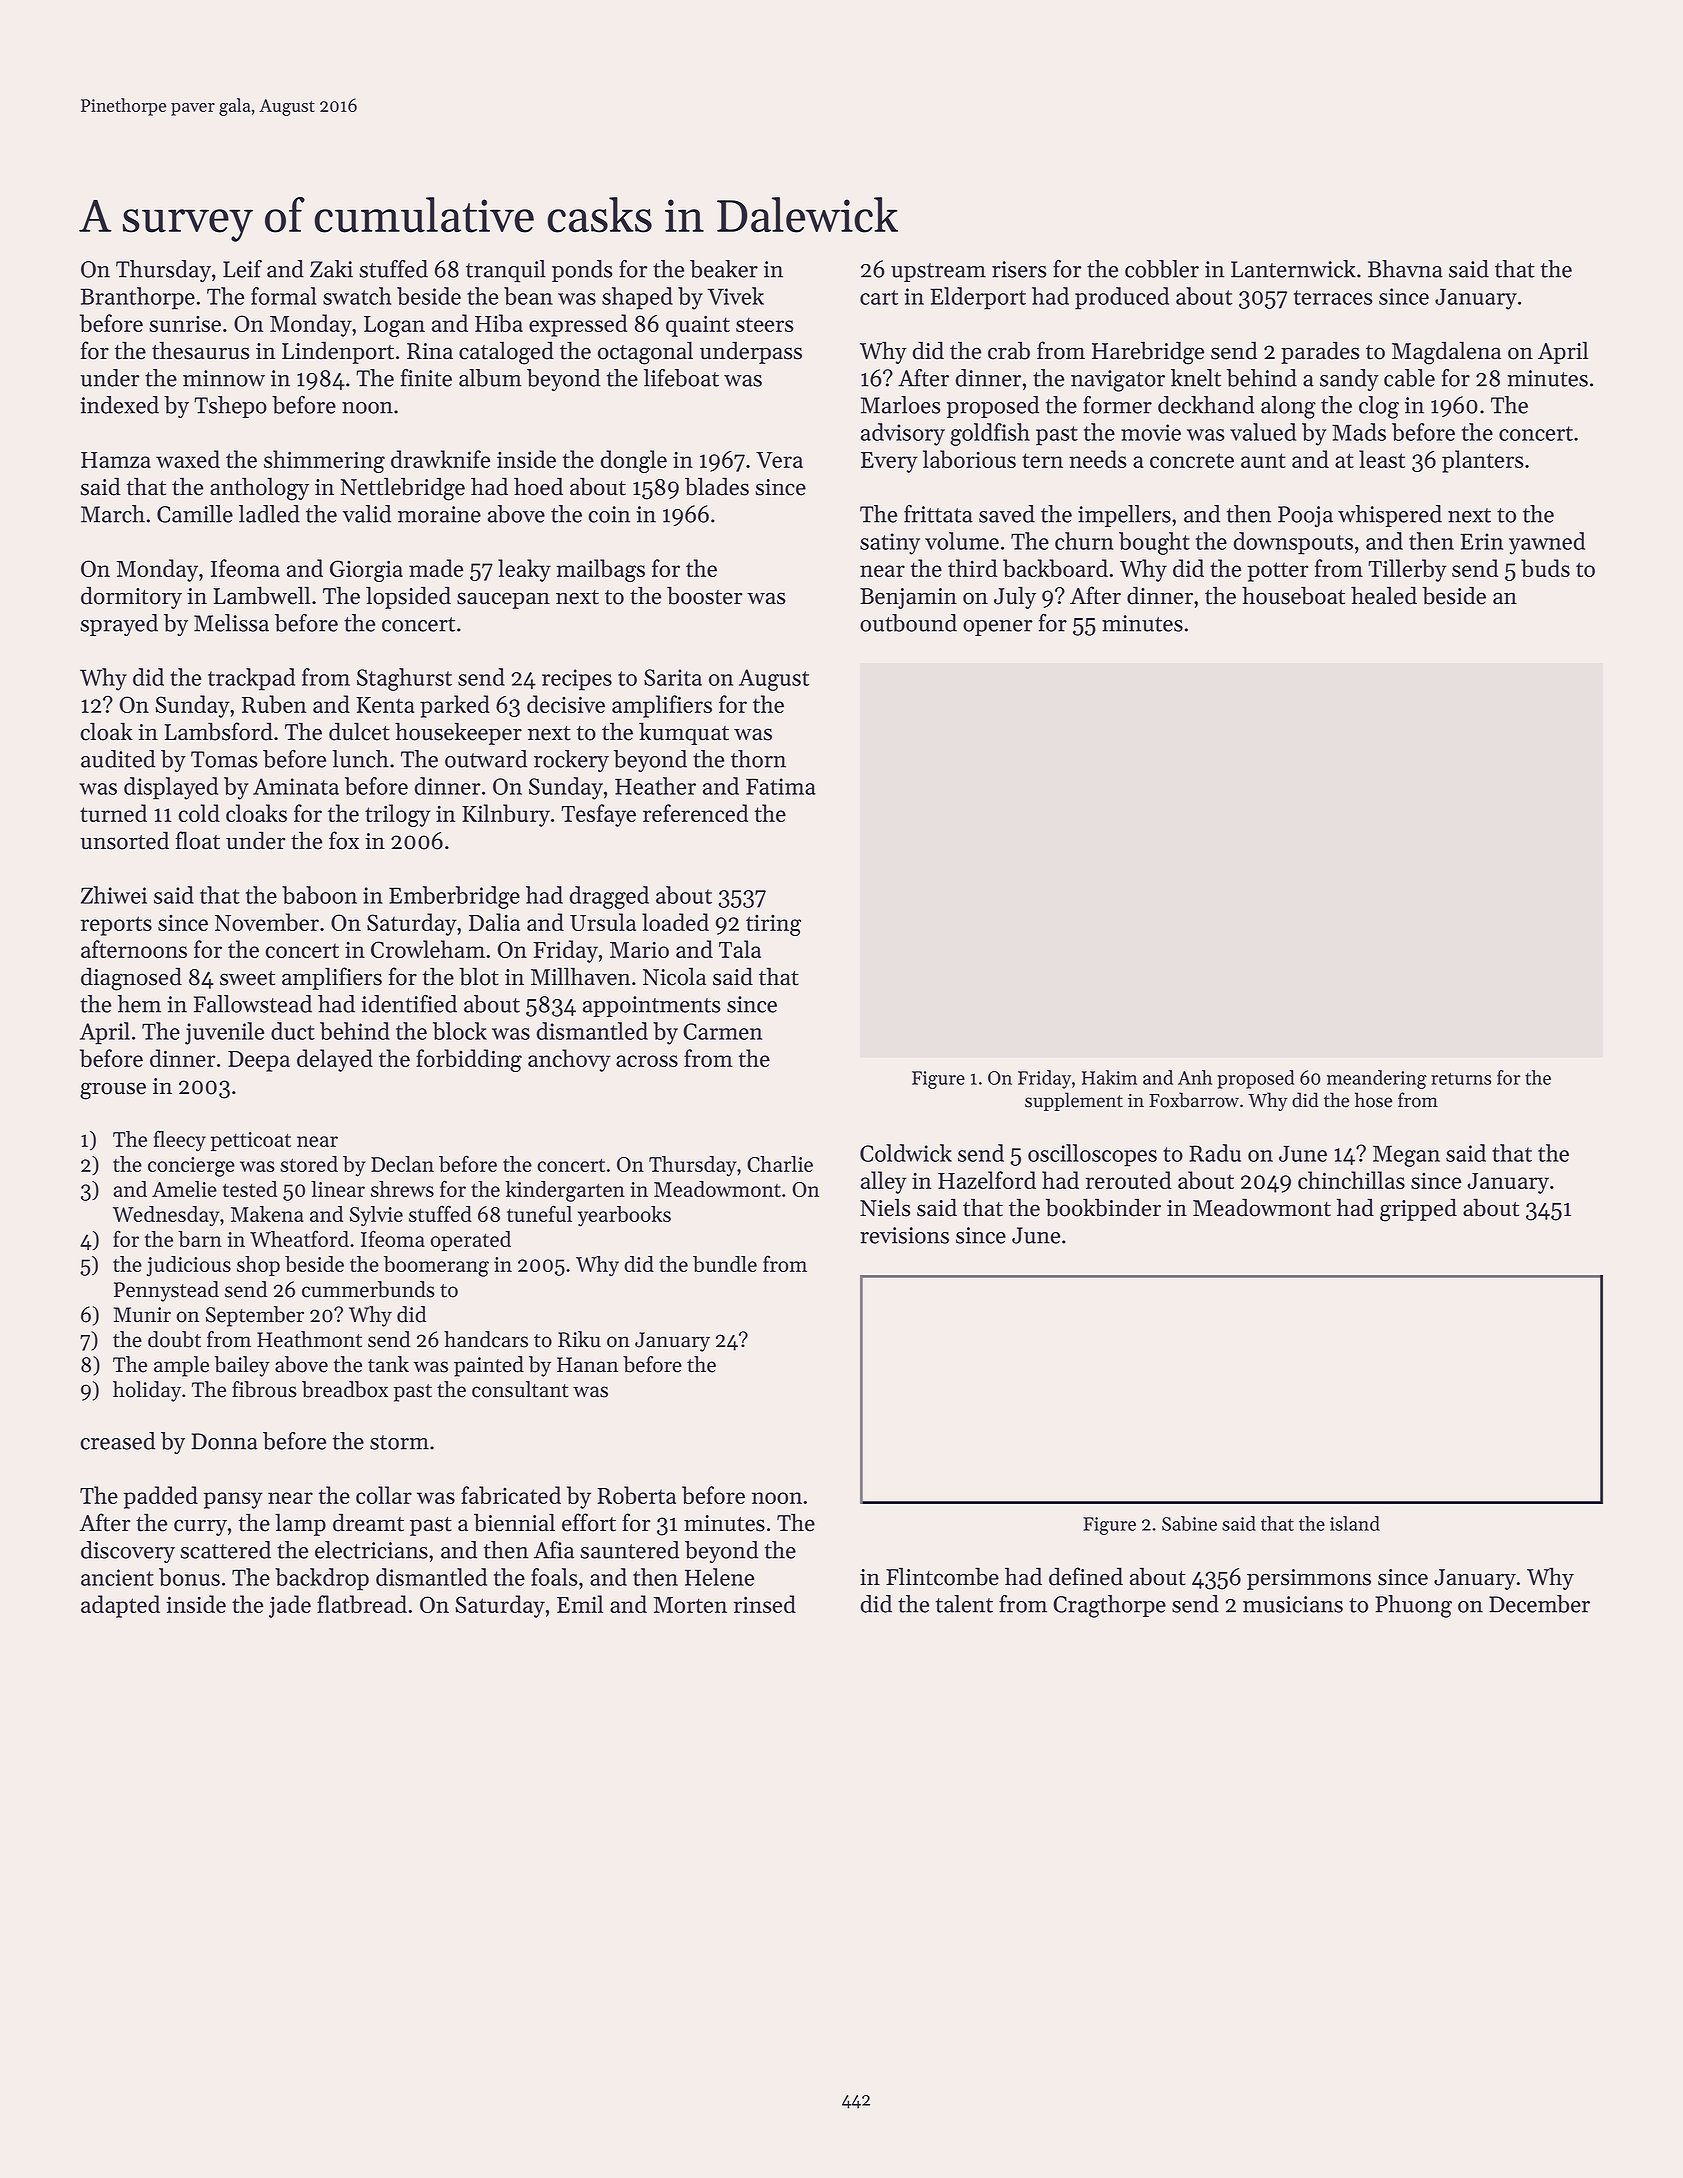 The width and height of the screenshot is (1683, 2178). What do you see at coordinates (118, 759) in the screenshot?
I see `audited` at bounding box center [118, 759].
